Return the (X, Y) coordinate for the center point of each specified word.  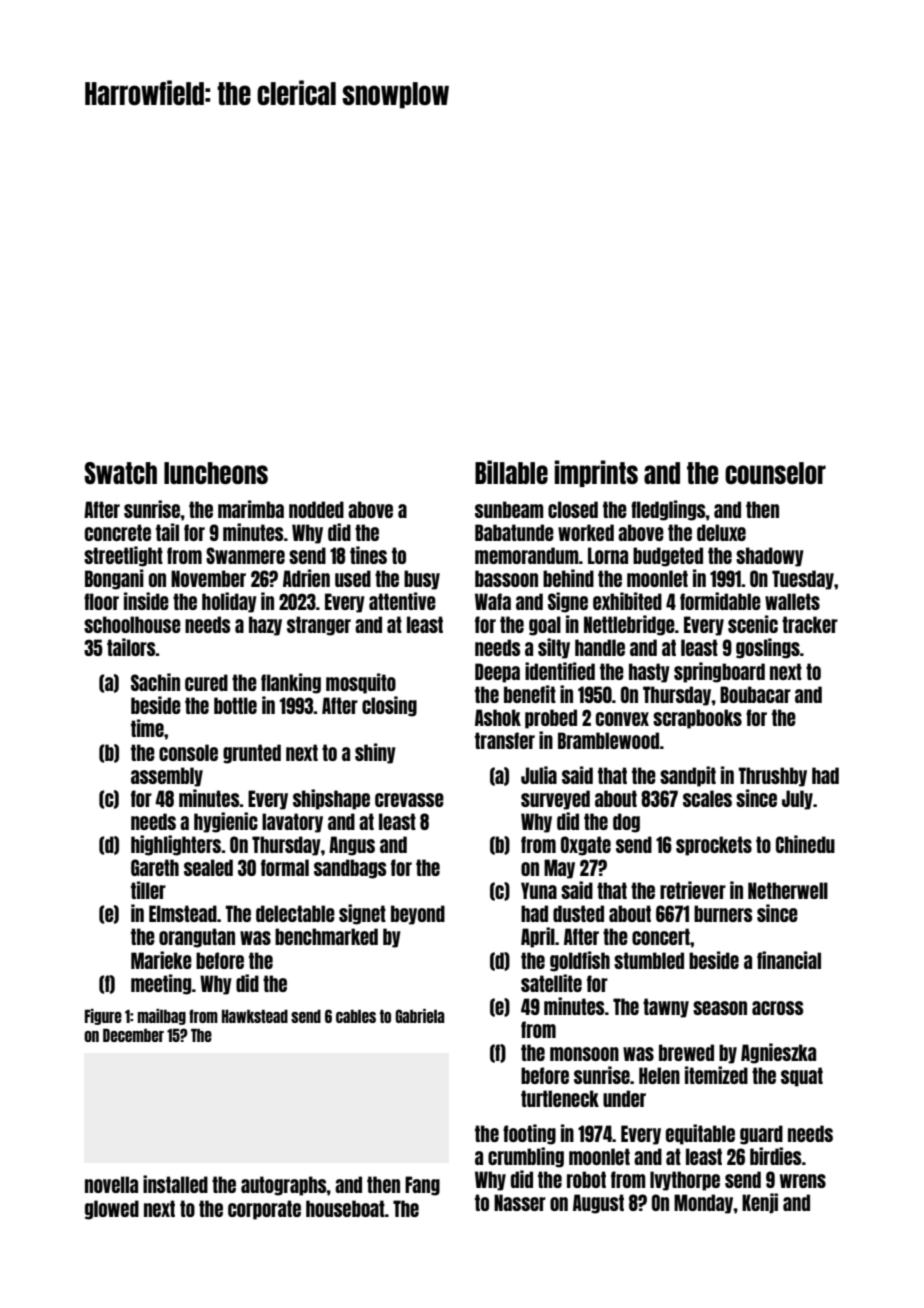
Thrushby (773, 777)
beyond (418, 915)
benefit (530, 694)
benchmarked (326, 936)
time (147, 728)
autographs (284, 1186)
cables (356, 1016)
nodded (316, 509)
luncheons (216, 473)
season (720, 1008)
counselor (775, 473)
